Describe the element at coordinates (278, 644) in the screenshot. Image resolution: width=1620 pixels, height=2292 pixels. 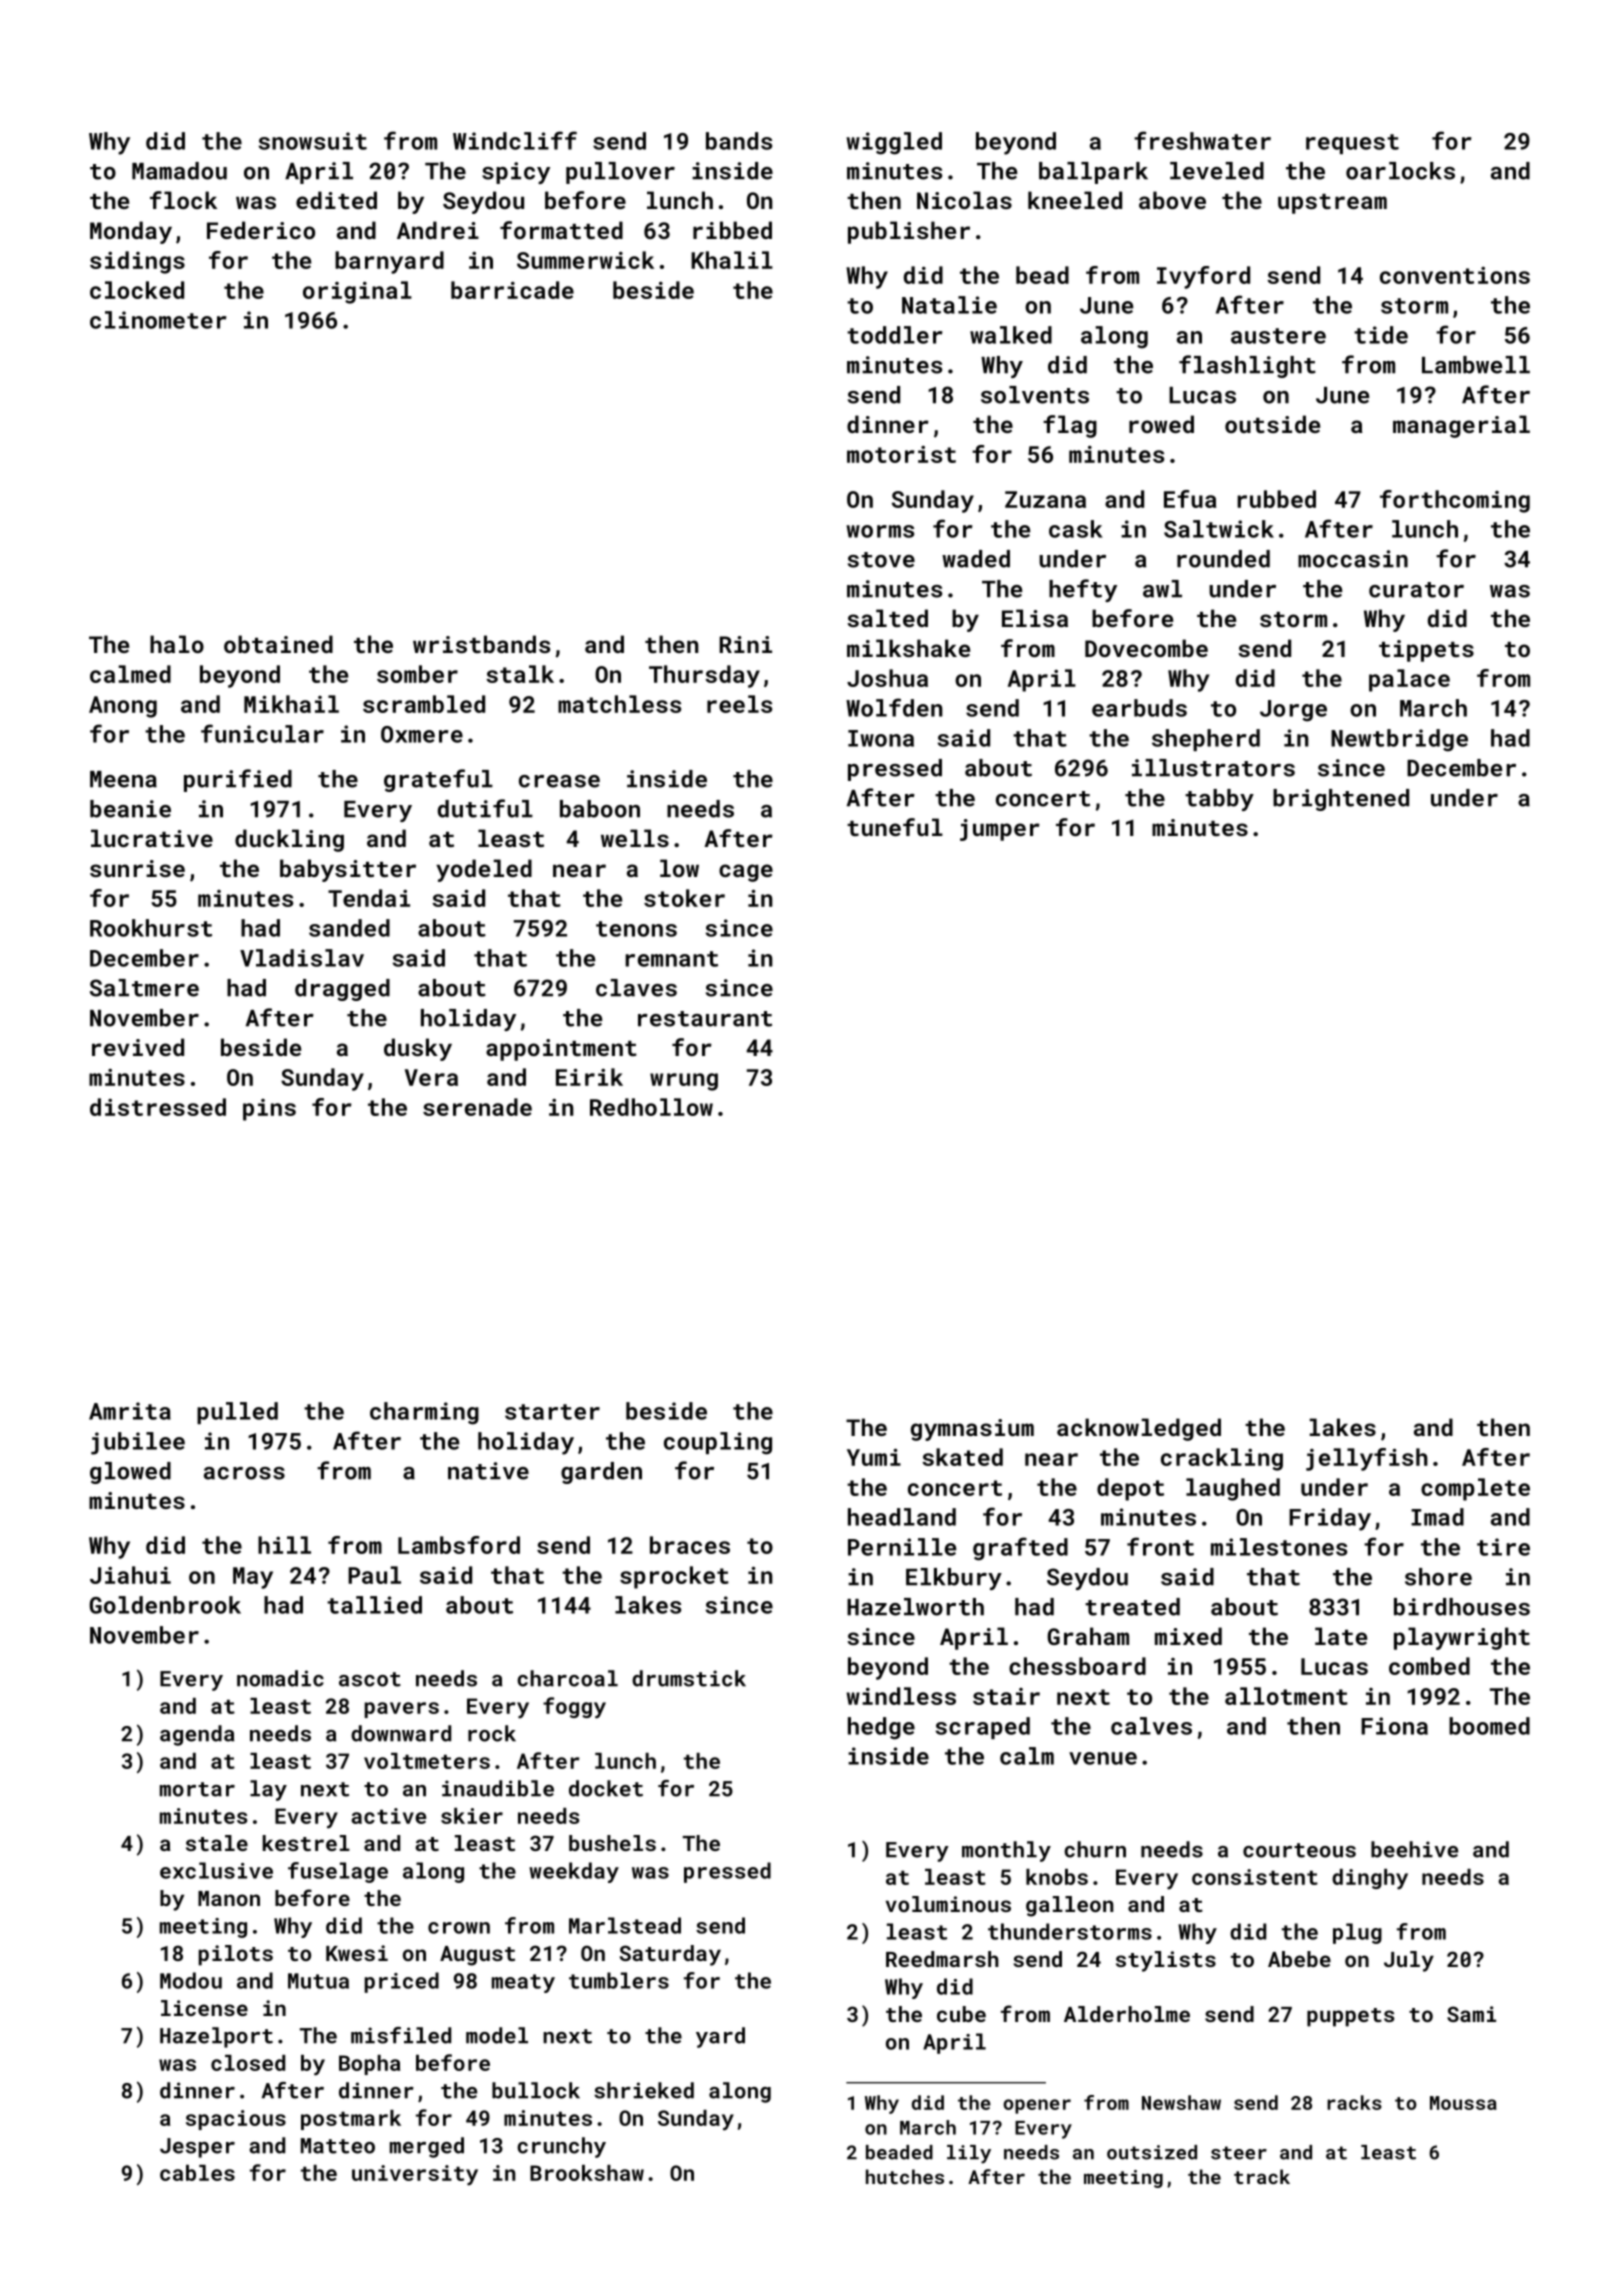
I see `obtained` at that location.
